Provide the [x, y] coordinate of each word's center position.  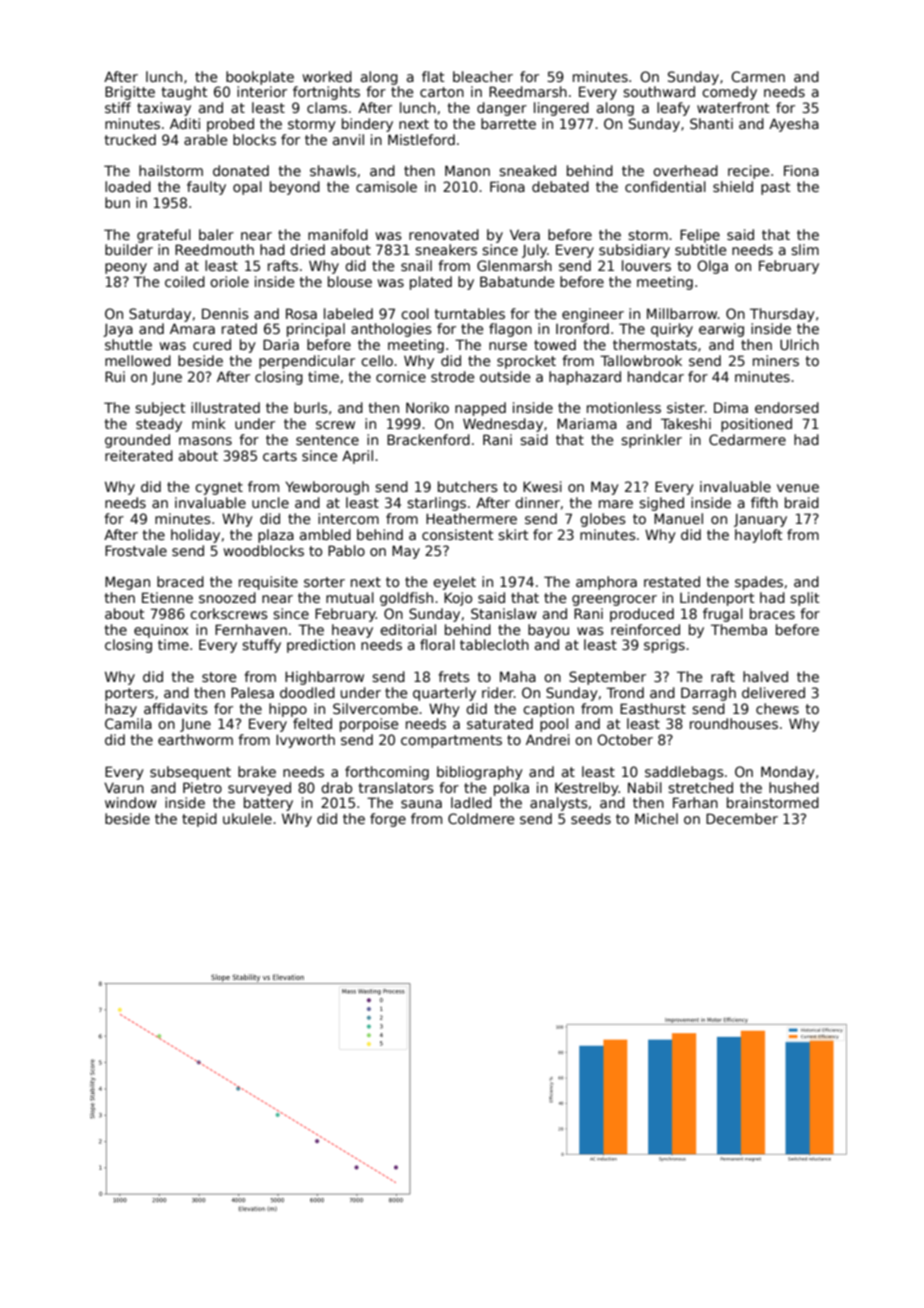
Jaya [118, 330]
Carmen [758, 76]
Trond [625, 692]
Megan [127, 583]
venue [798, 488]
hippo [288, 710]
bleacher [483, 76]
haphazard [585, 378]
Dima [731, 407]
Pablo [346, 550]
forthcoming [387, 773]
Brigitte [130, 93]
